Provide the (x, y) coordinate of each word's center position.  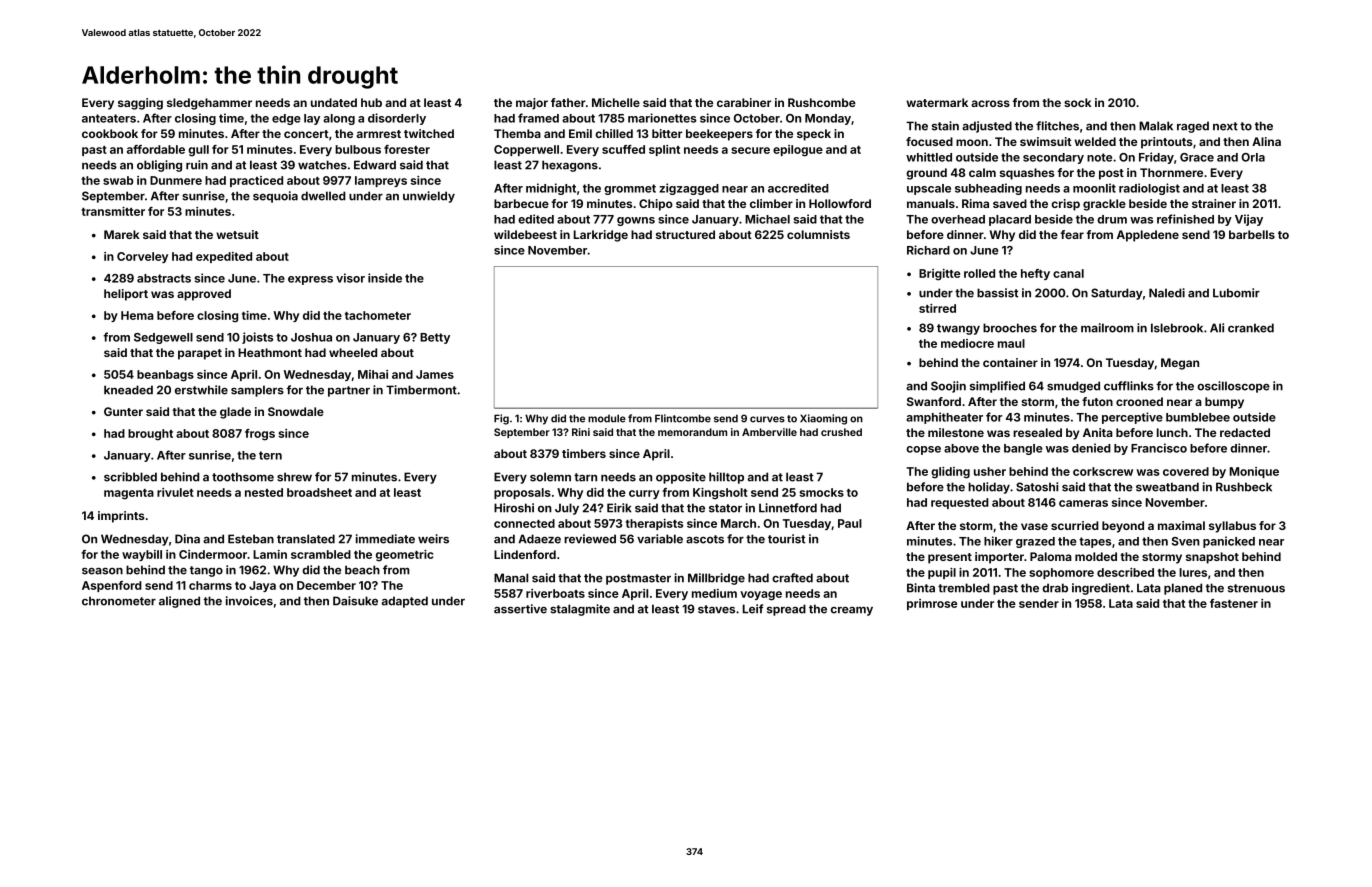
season (102, 571)
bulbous (358, 149)
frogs (260, 435)
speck (814, 135)
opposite (681, 478)
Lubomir (1236, 293)
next (1225, 126)
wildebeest (525, 234)
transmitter (113, 211)
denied (1091, 448)
